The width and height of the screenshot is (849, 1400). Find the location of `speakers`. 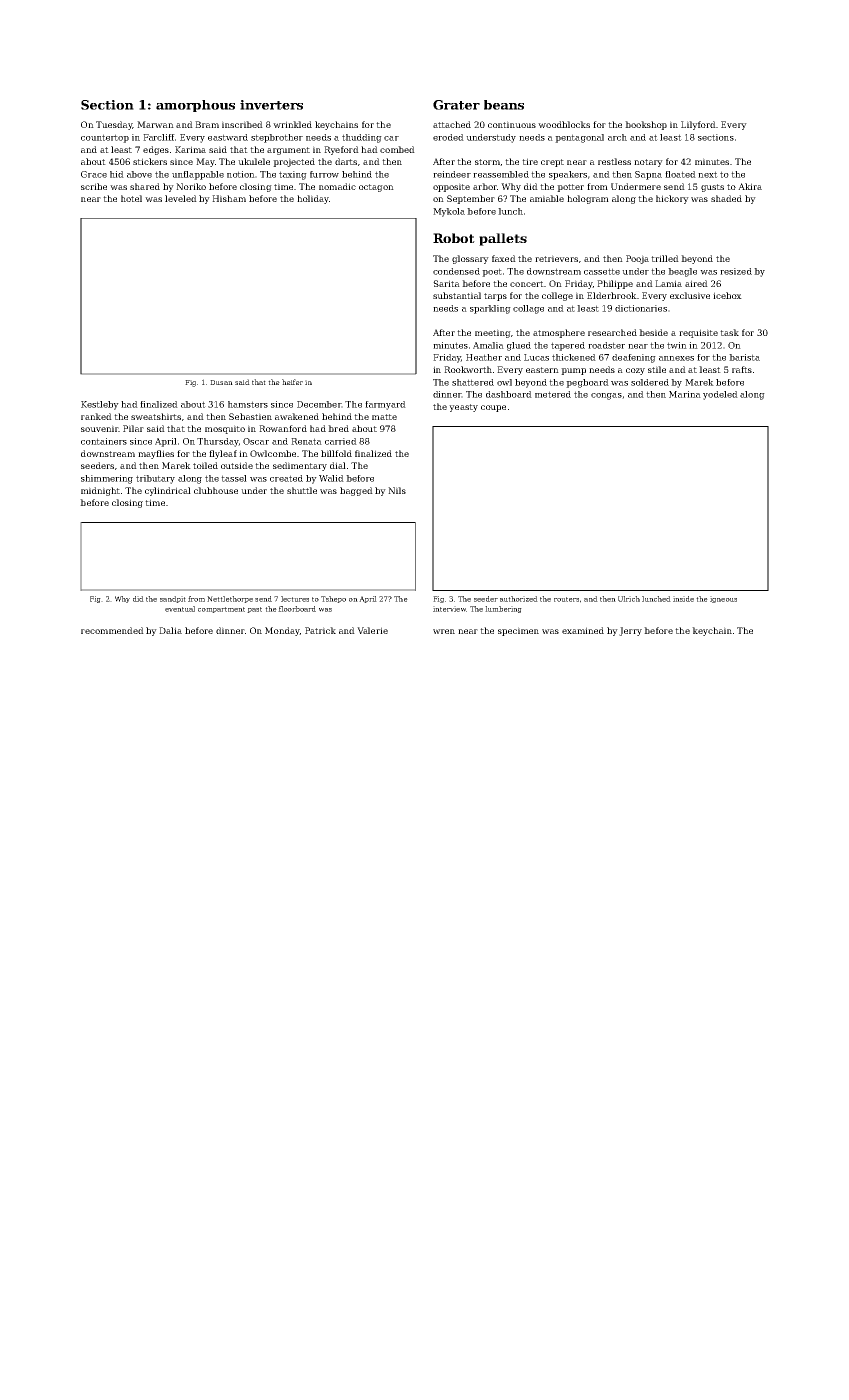

speakers is located at coordinates (568, 175).
